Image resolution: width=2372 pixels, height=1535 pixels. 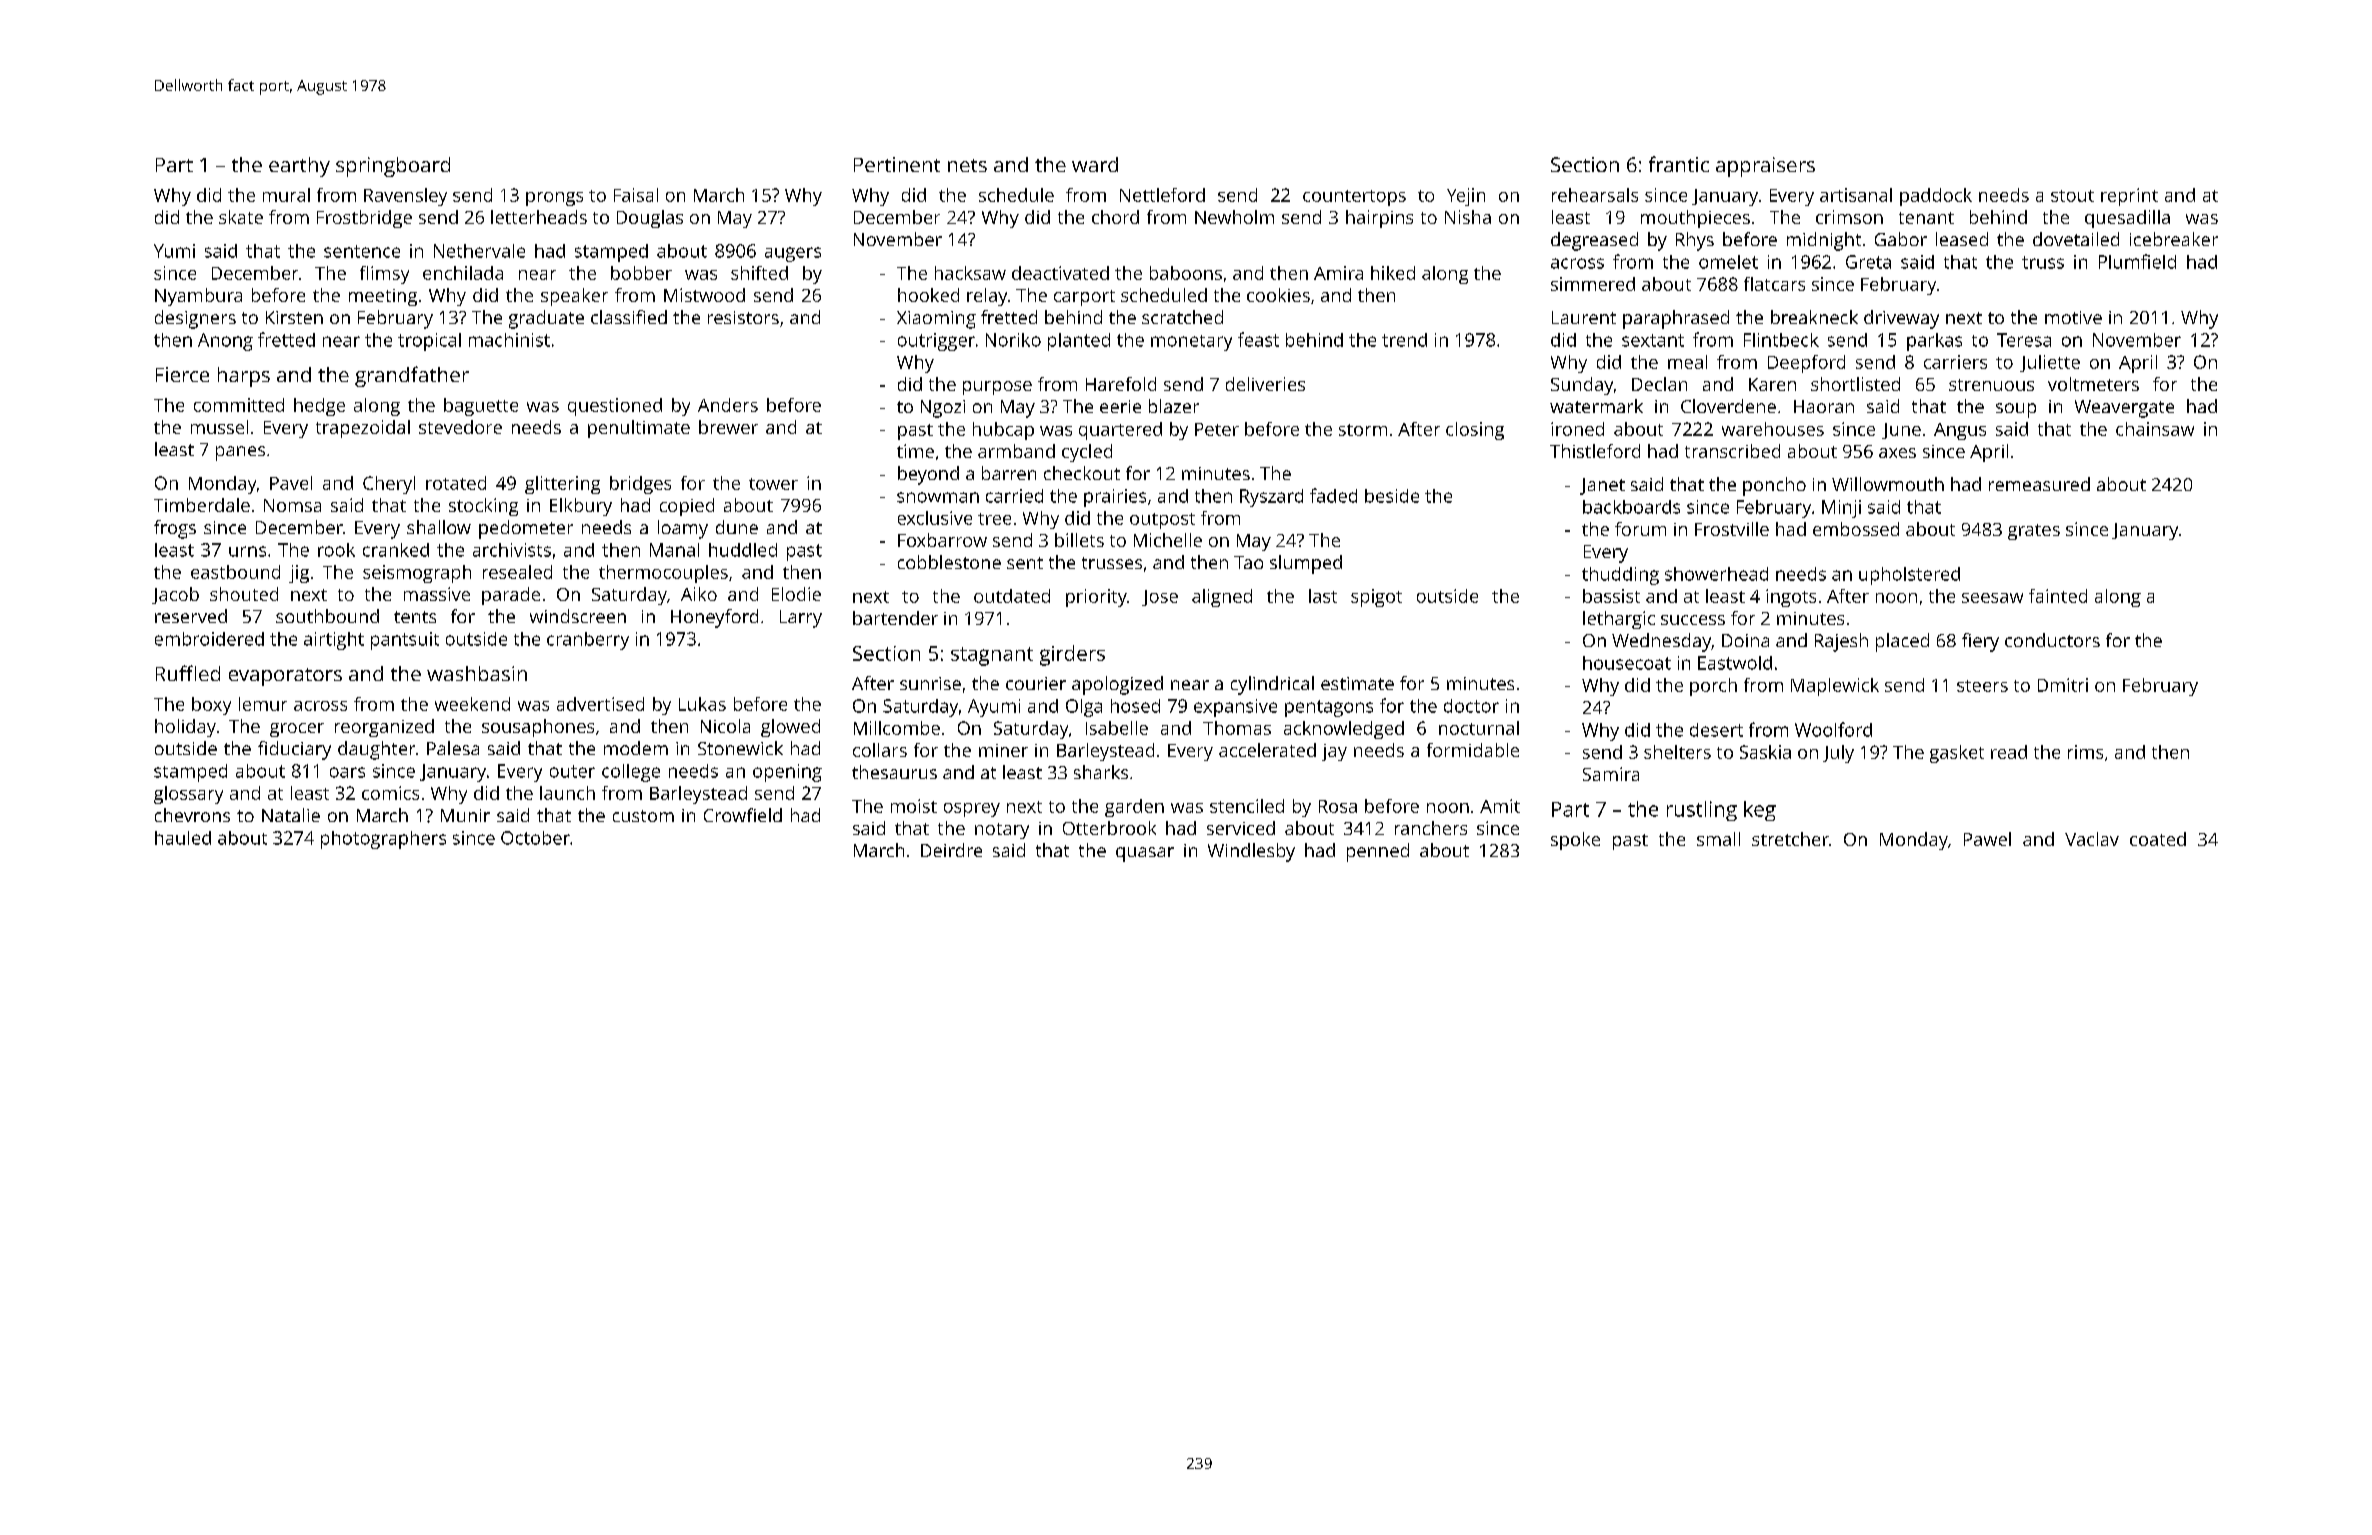 I want to click on poncho, so click(x=1774, y=486).
